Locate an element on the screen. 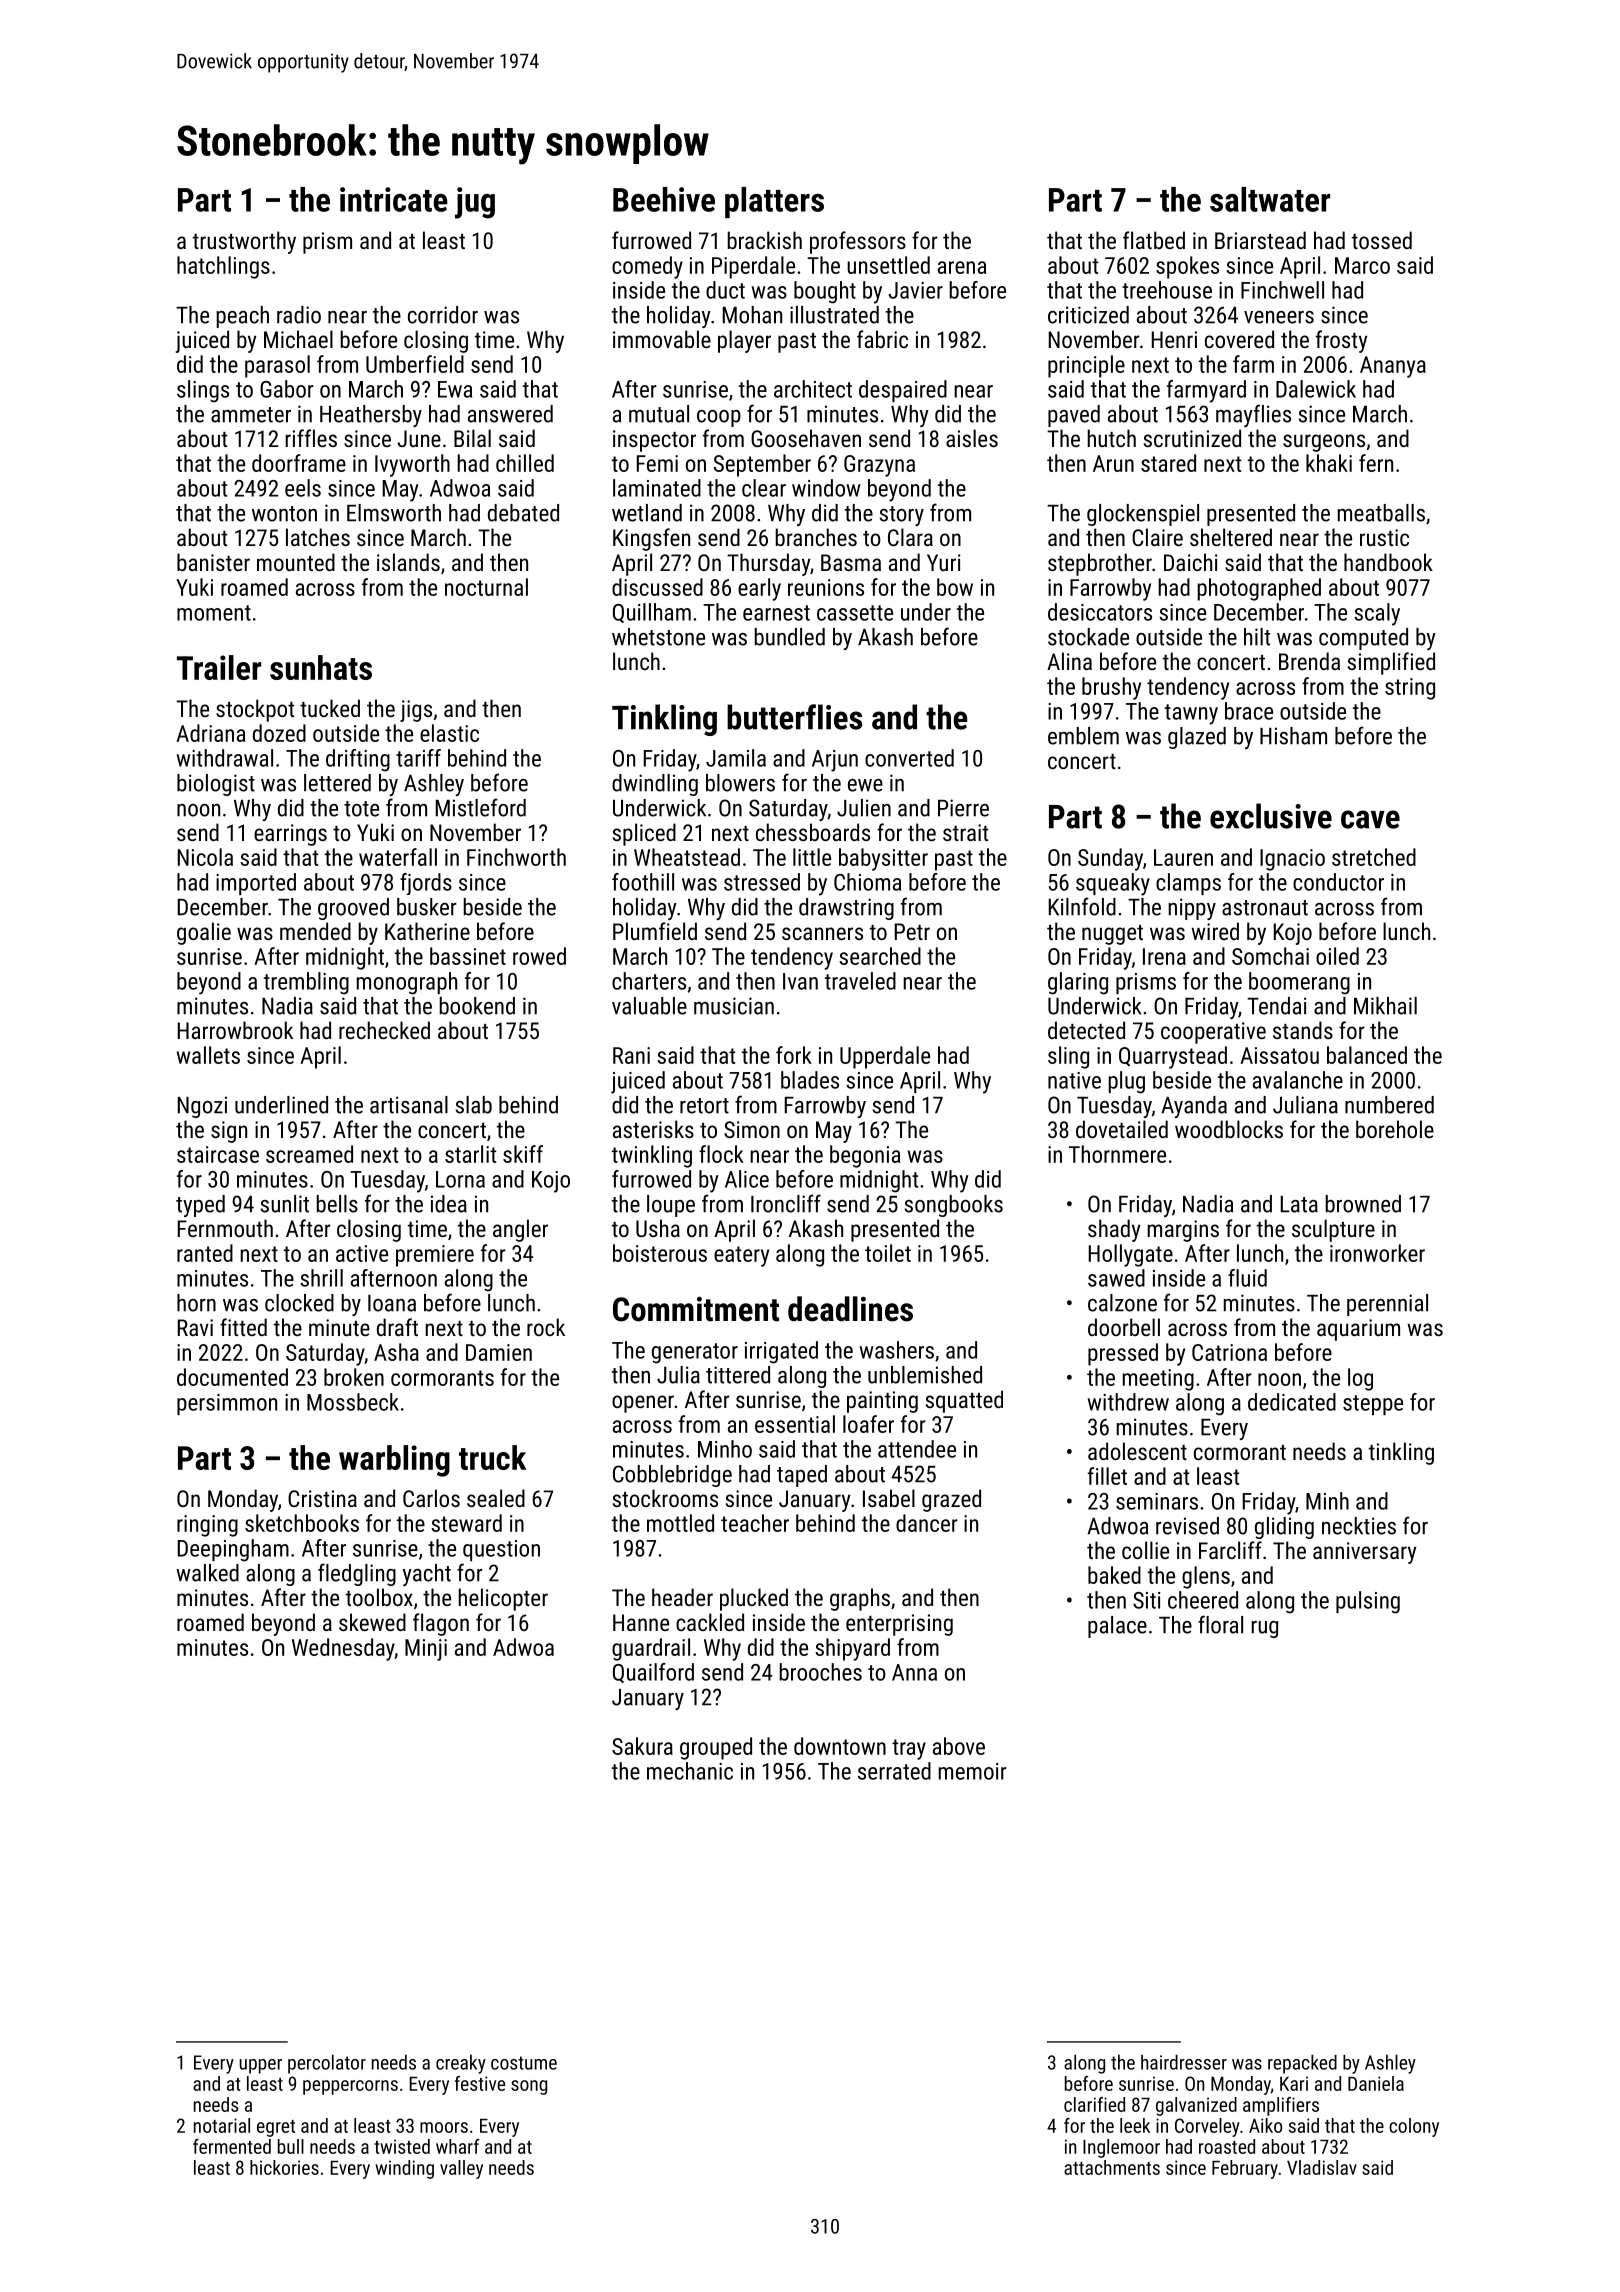  cave is located at coordinates (1370, 819).
